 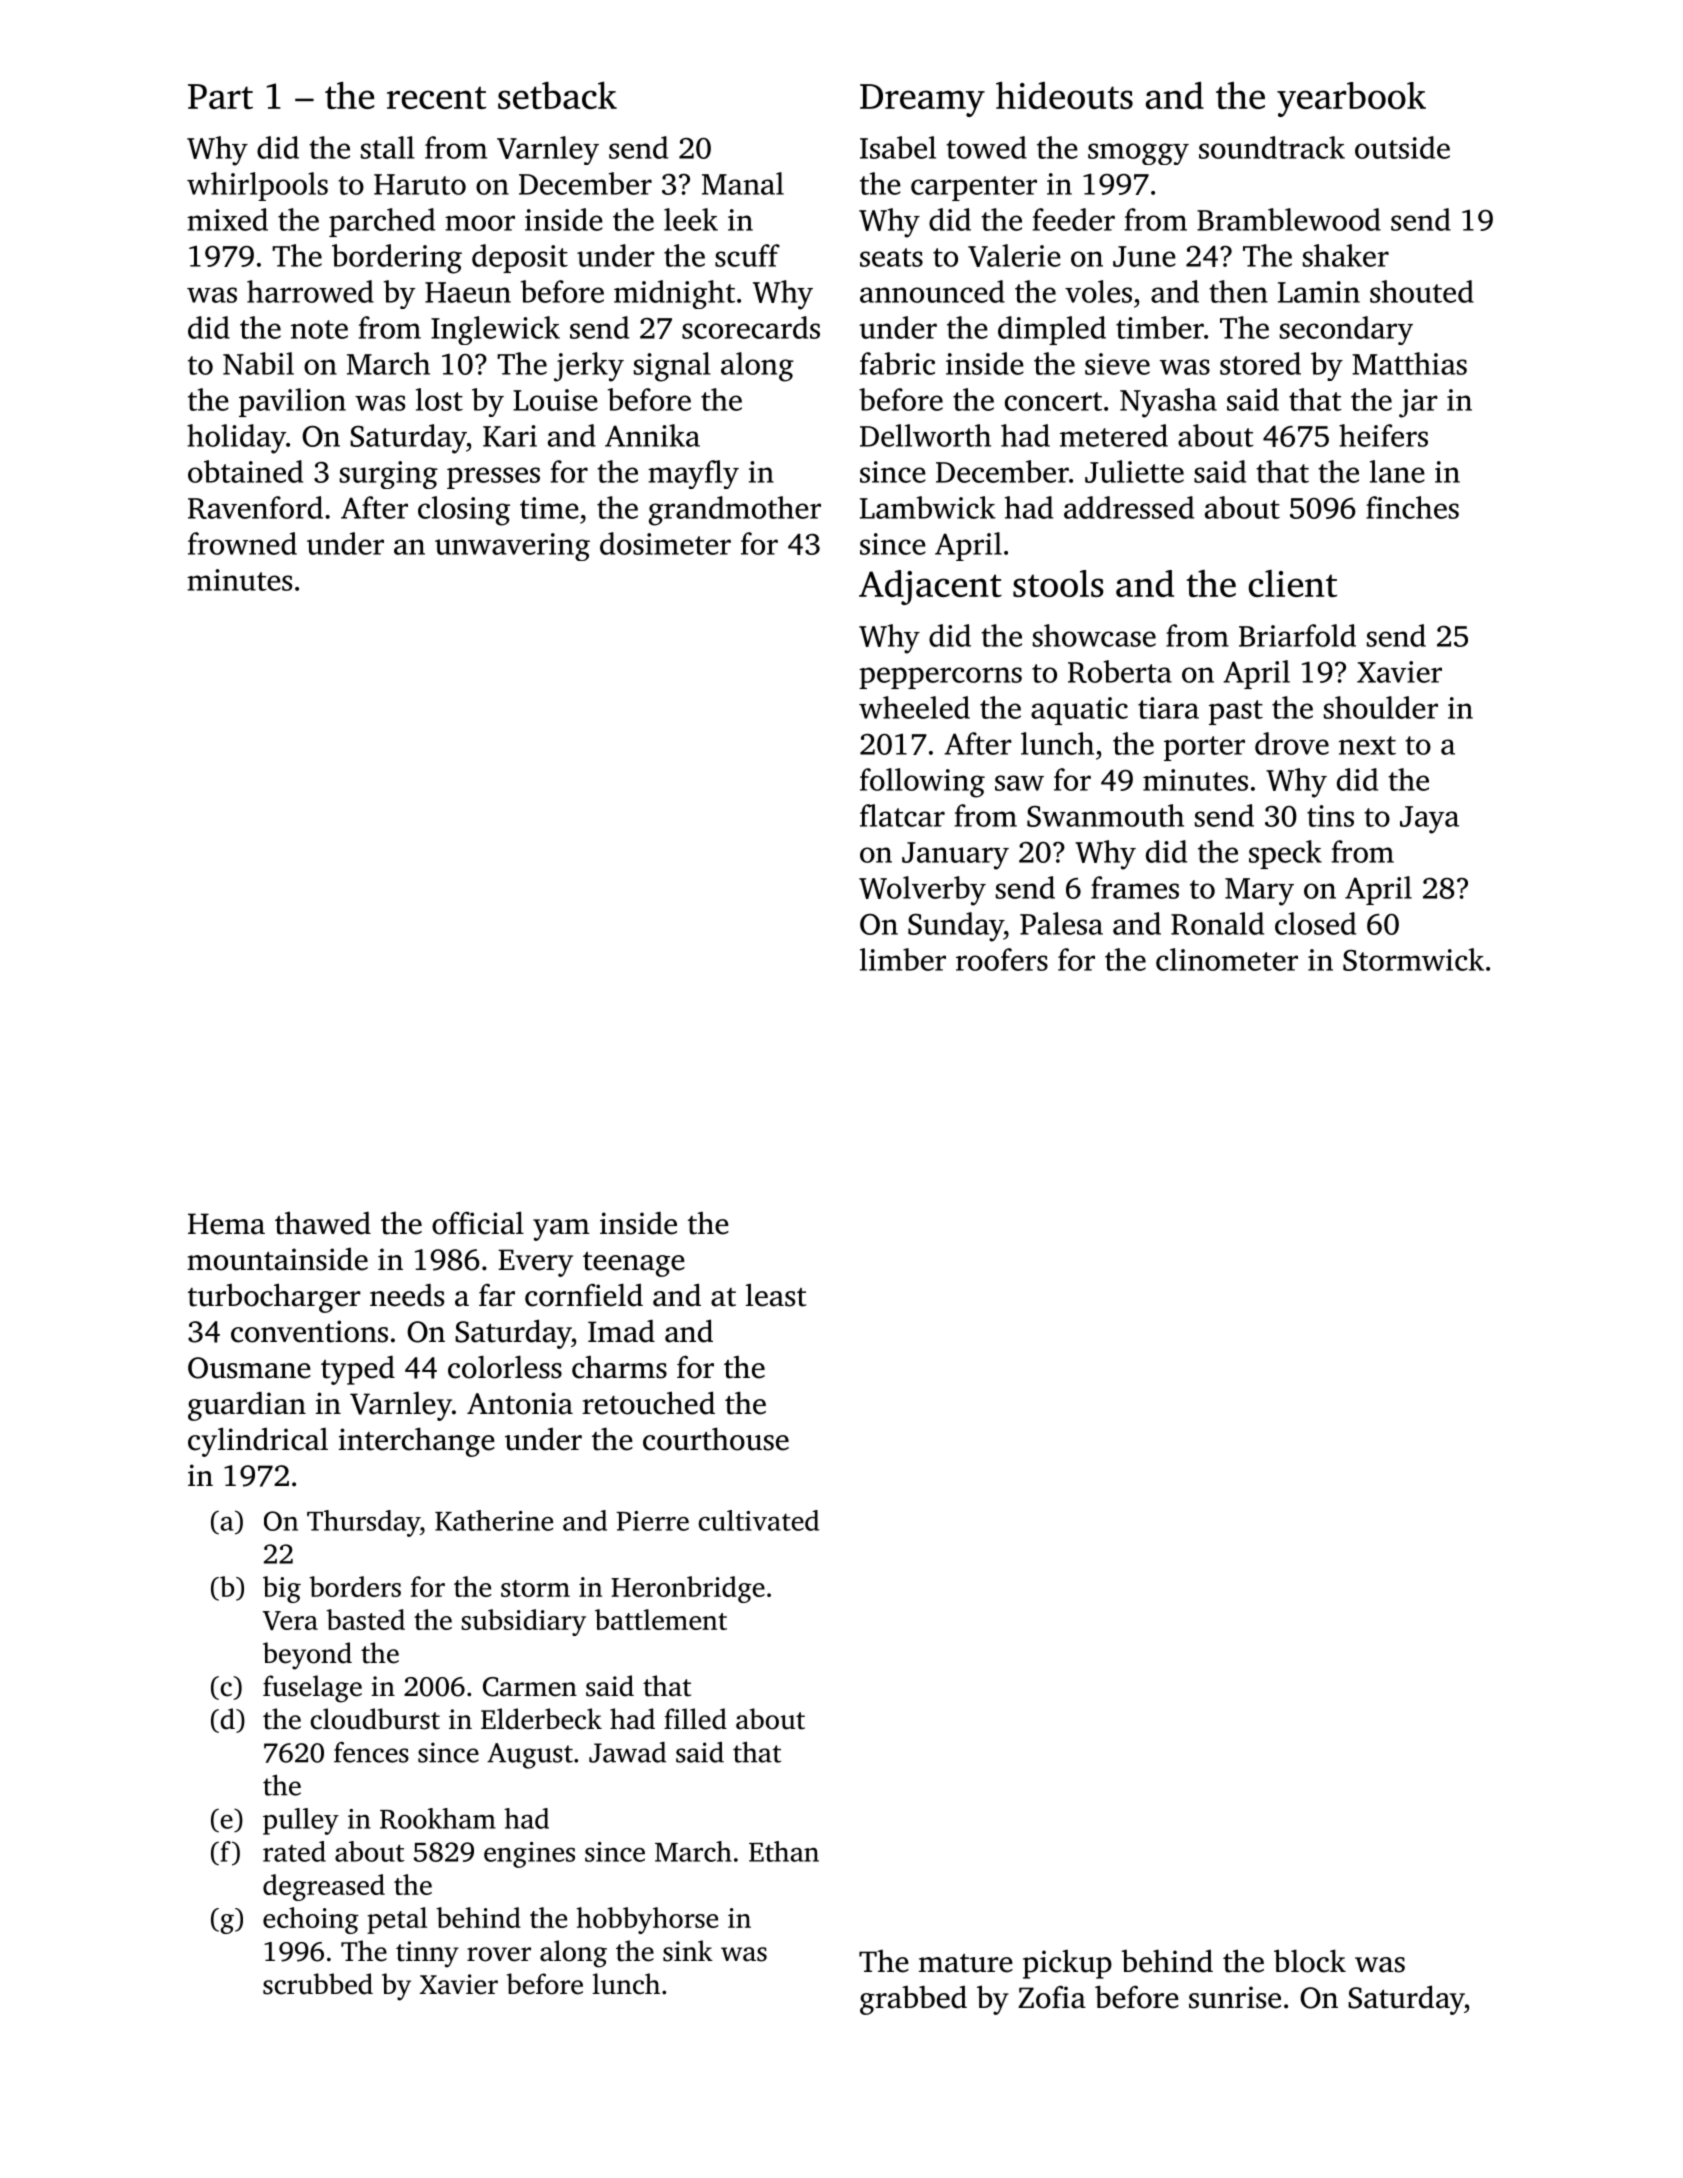 What do you see at coordinates (436, 97) in the screenshot?
I see `recent` at bounding box center [436, 97].
